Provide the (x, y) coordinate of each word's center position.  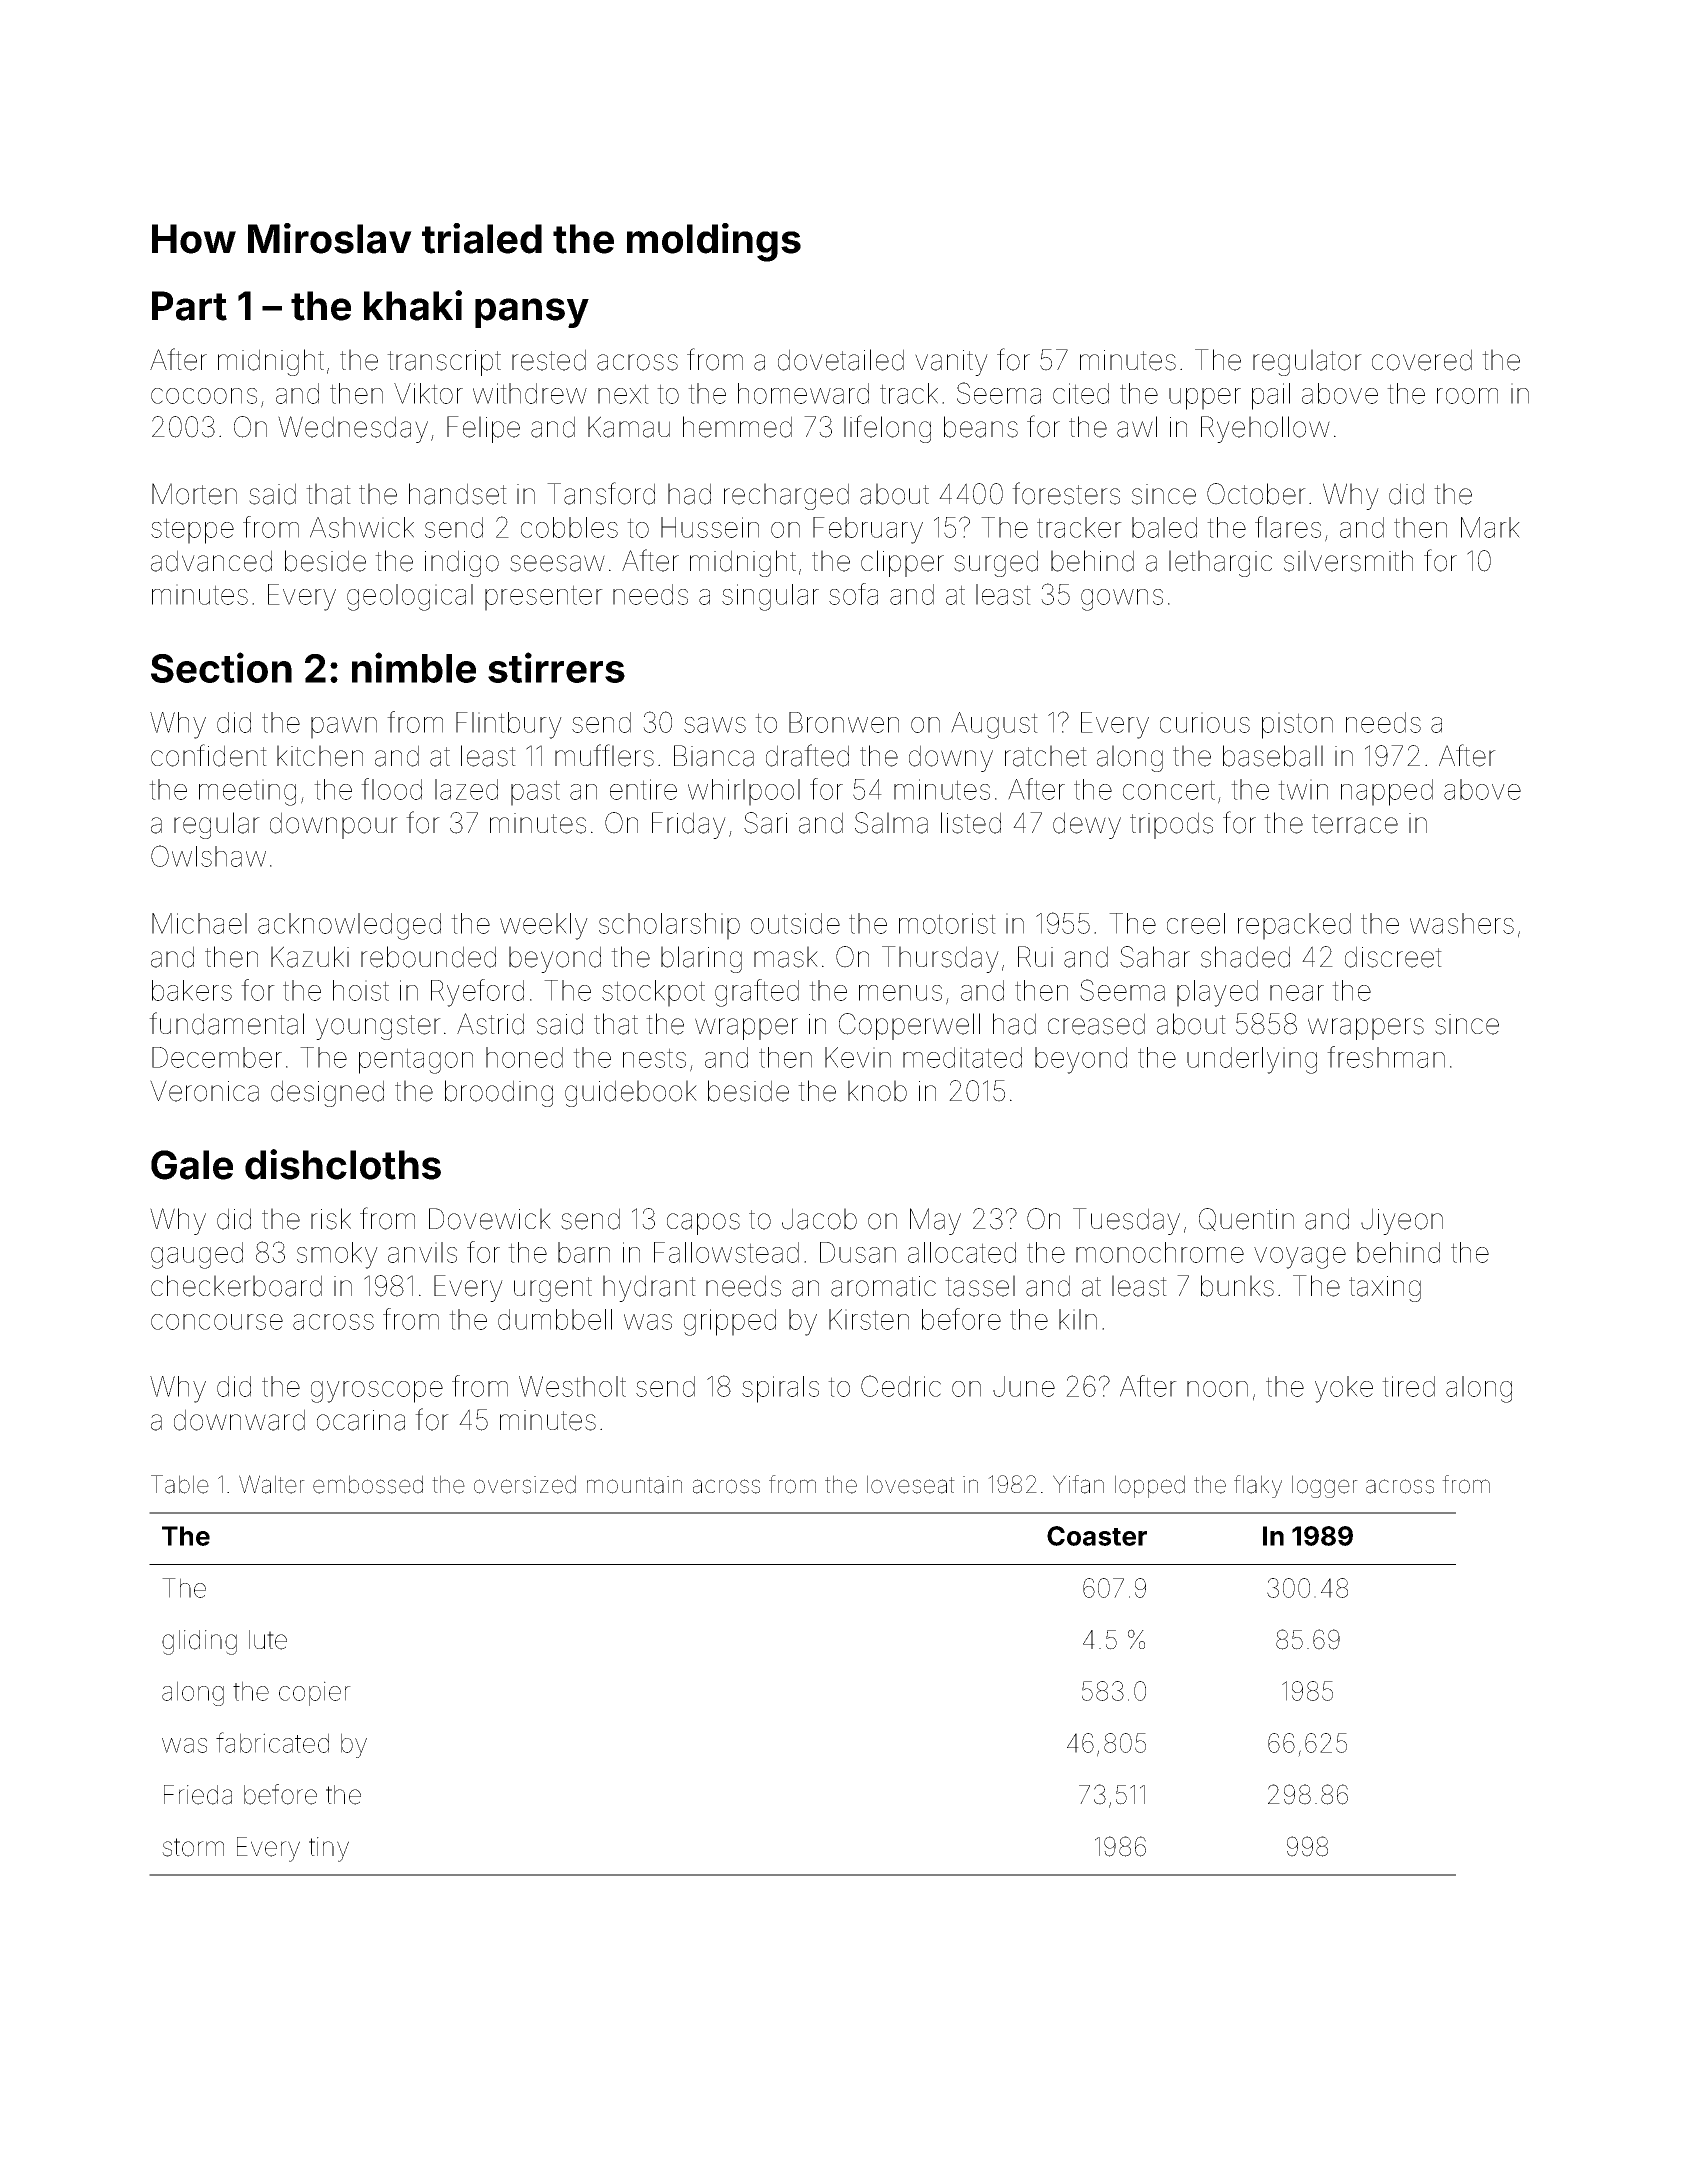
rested (549, 360)
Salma (891, 823)
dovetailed (841, 360)
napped (1387, 792)
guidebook (631, 1093)
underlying (1252, 1060)
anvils (422, 1252)
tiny (329, 1849)
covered (1422, 360)
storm (193, 1847)
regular (217, 825)
